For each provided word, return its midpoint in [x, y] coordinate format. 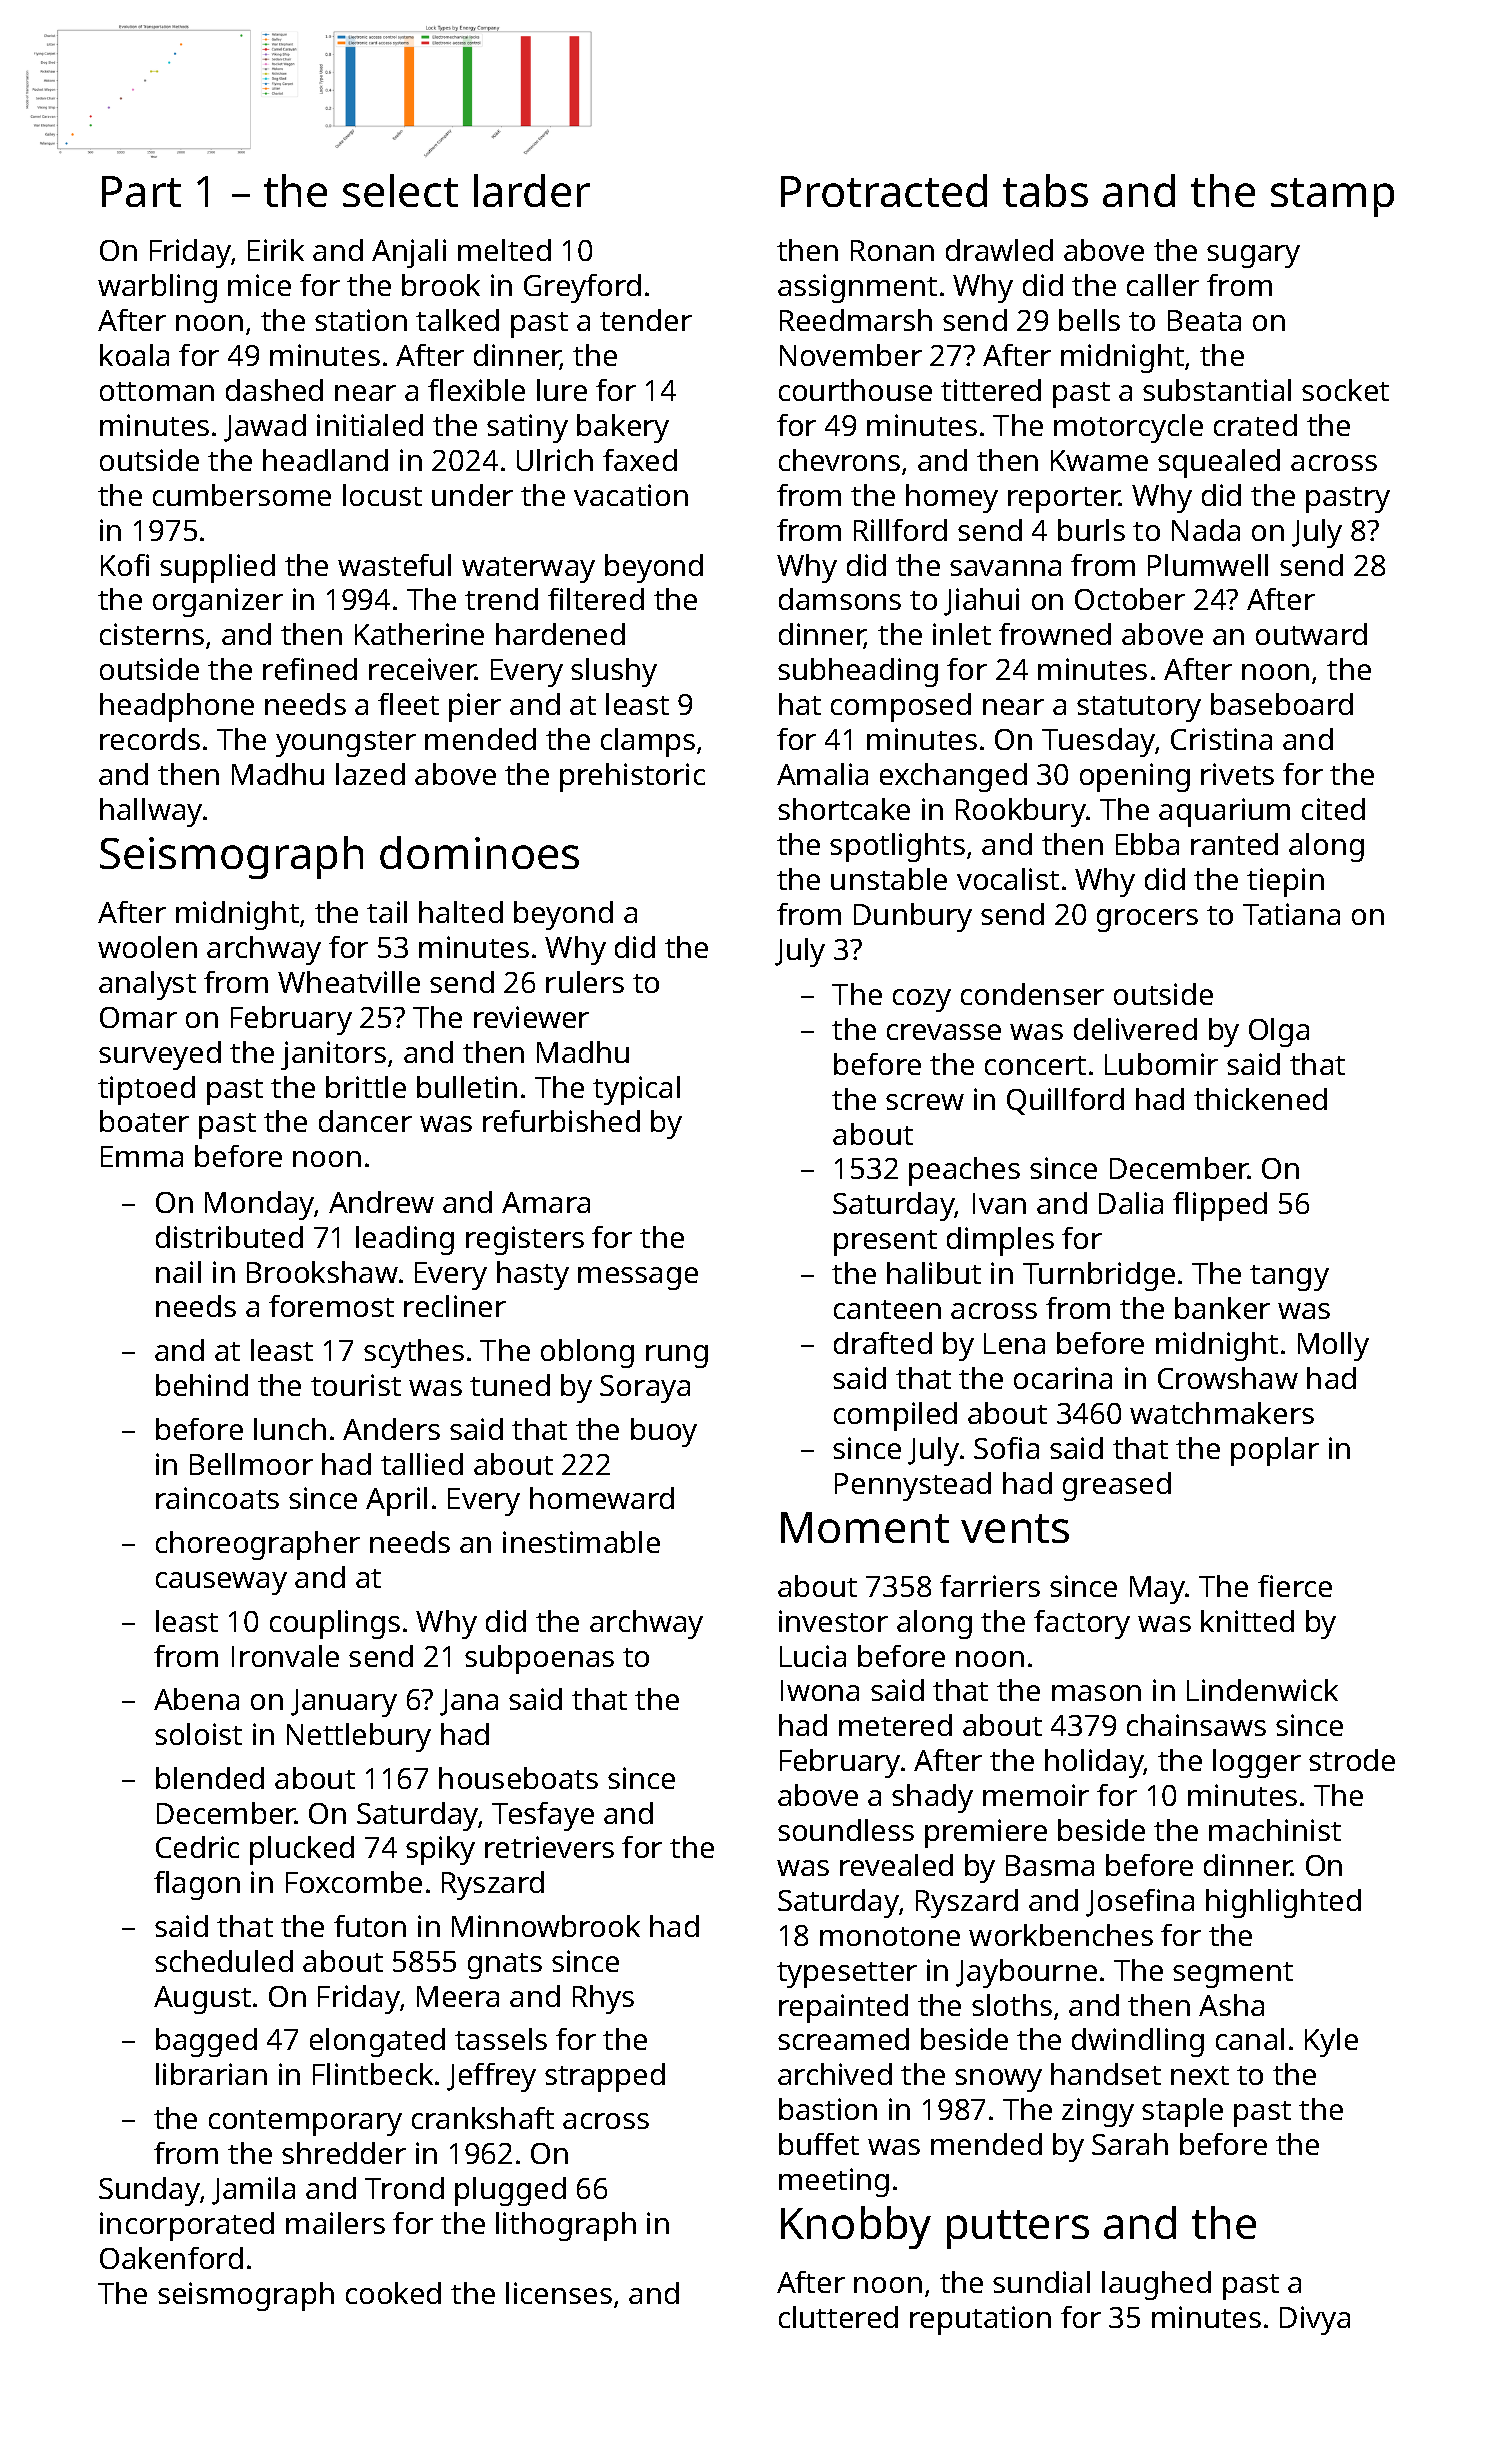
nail [178, 1272]
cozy [922, 1000]
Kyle [1331, 2042]
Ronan [892, 250]
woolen [147, 947]
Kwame [1099, 460]
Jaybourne [1026, 1973]
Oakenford [171, 2258]
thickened [1260, 1099]
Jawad [265, 428]
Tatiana [1291, 914]
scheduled [224, 1961]
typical [636, 1090]
